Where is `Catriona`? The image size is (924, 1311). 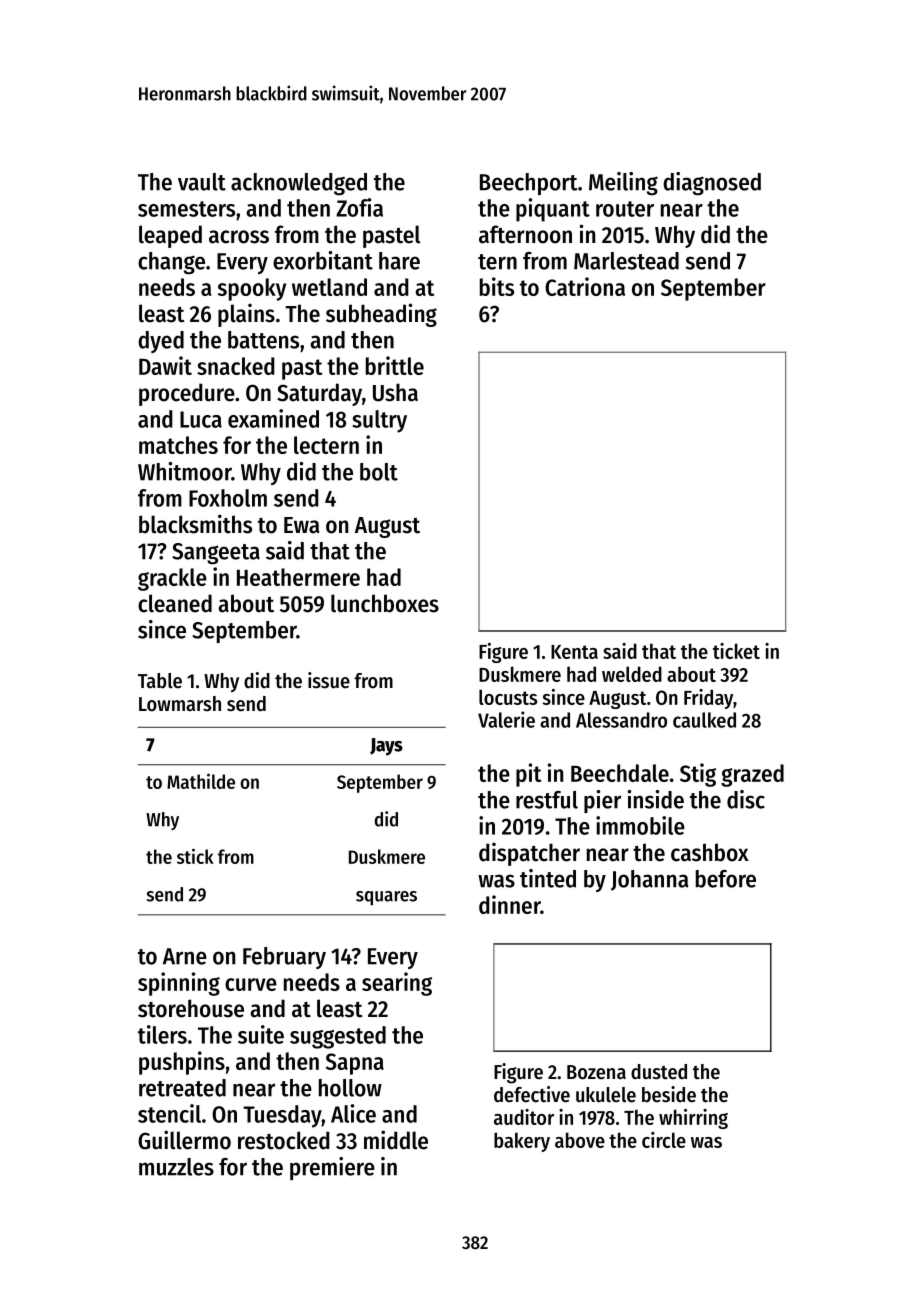
Catriona is located at coordinates (585, 286).
